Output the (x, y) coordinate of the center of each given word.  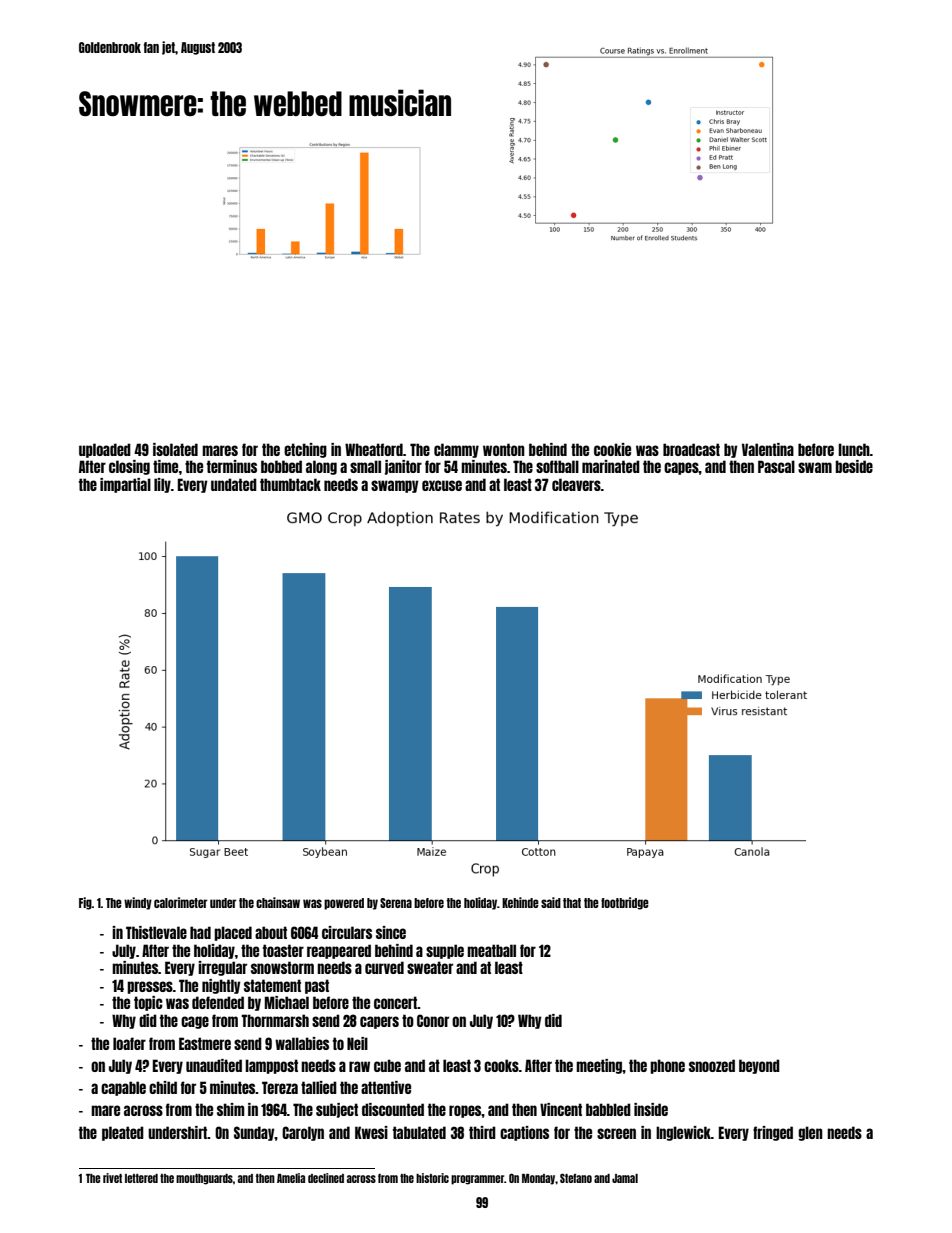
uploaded (105, 450)
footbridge (625, 903)
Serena (396, 903)
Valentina (768, 449)
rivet (112, 1178)
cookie (612, 449)
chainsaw (278, 902)
